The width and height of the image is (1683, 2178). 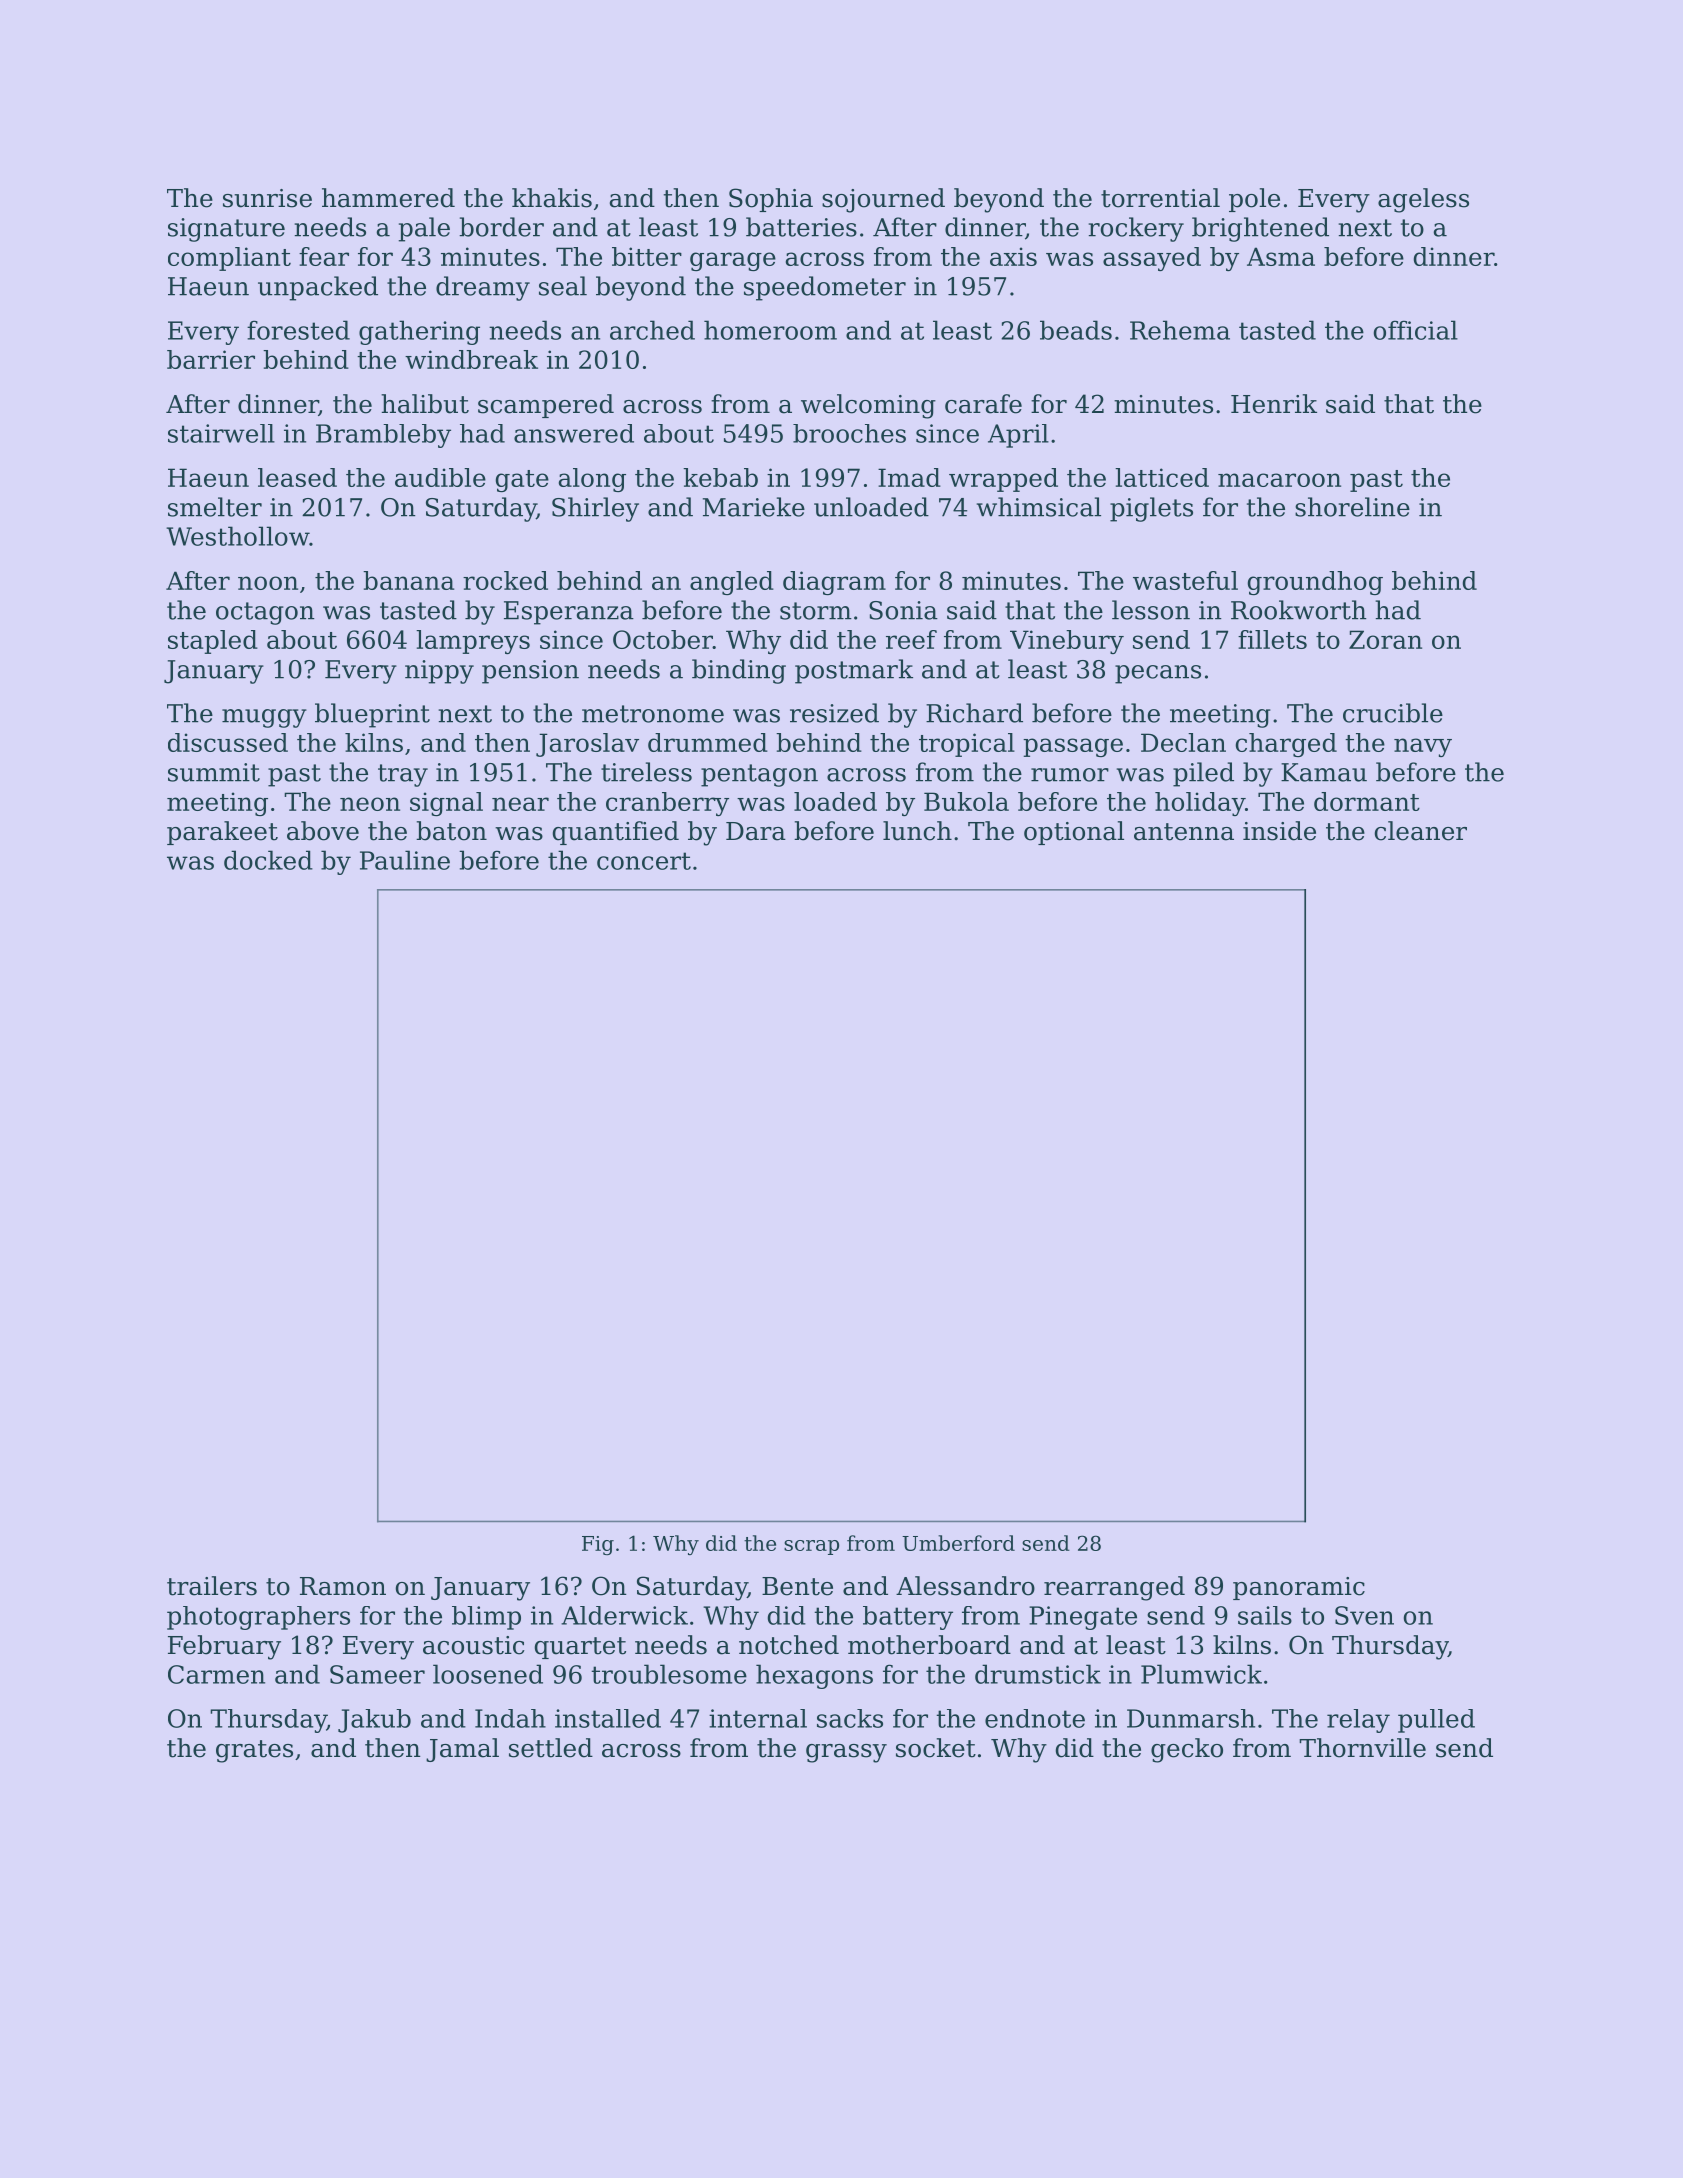 What do you see at coordinates (1436, 1721) in the image?
I see `pulled` at bounding box center [1436, 1721].
